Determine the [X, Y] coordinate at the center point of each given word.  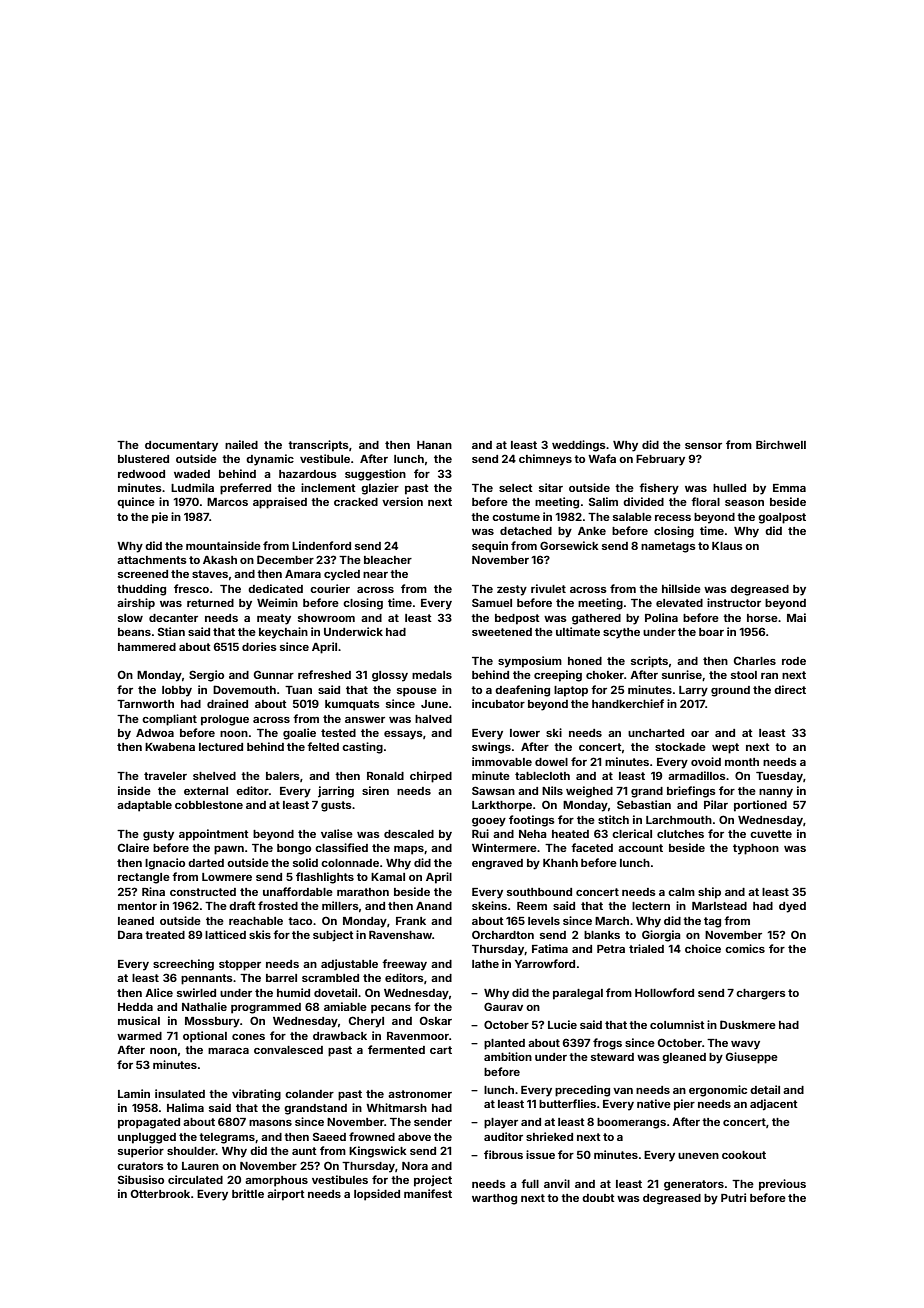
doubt [598, 1198]
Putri [733, 1197]
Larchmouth [679, 820]
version [402, 501]
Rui [480, 833]
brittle [248, 1193]
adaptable [144, 806]
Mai [796, 617]
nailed [241, 444]
